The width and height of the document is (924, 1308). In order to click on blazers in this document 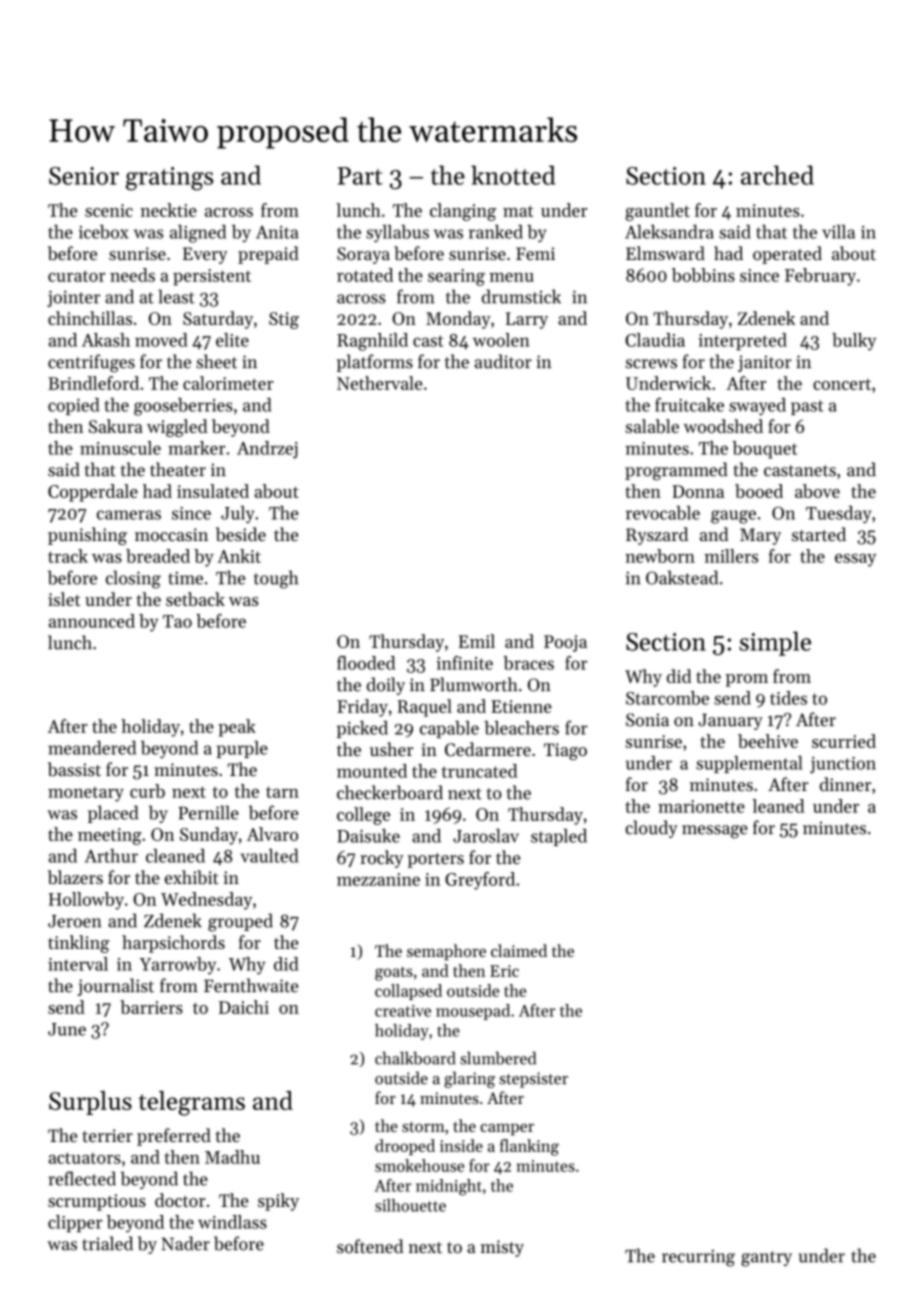, I will do `click(75, 877)`.
